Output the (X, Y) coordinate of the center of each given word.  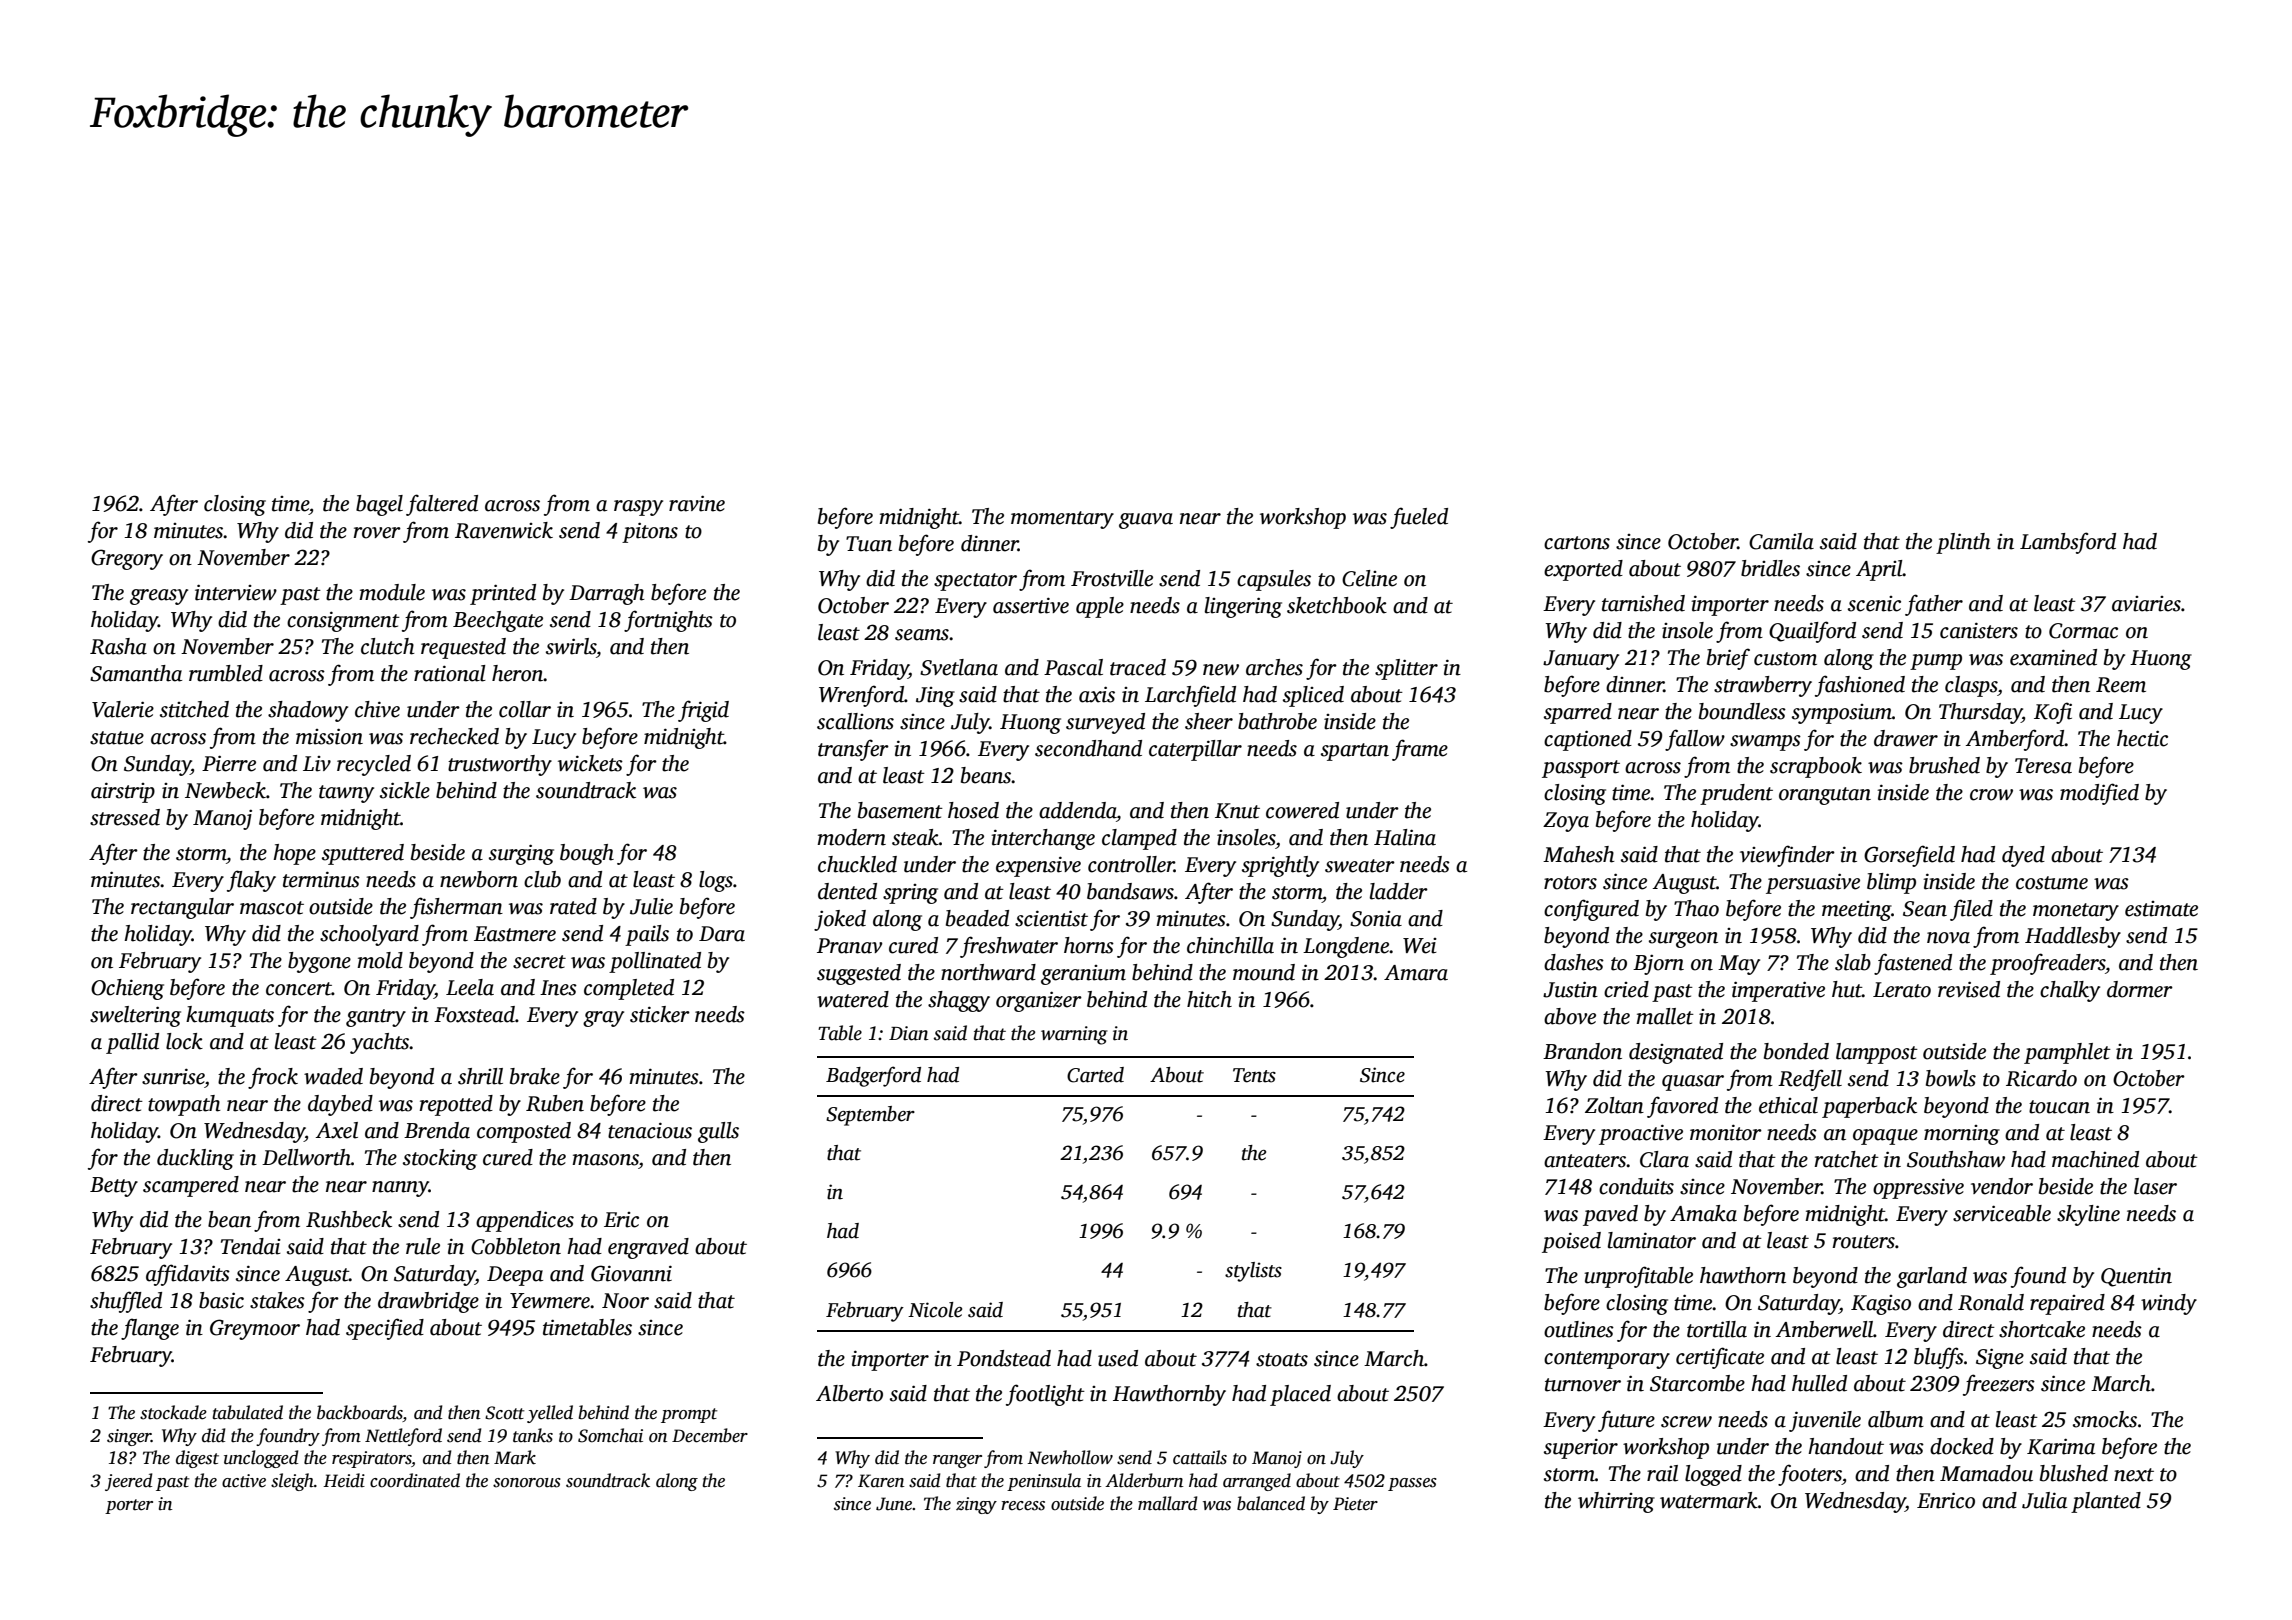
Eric (621, 1220)
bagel (379, 505)
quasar (1693, 1083)
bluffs (1939, 1358)
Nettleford (403, 1437)
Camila (1781, 541)
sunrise (173, 1076)
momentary (1062, 520)
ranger (957, 1461)
